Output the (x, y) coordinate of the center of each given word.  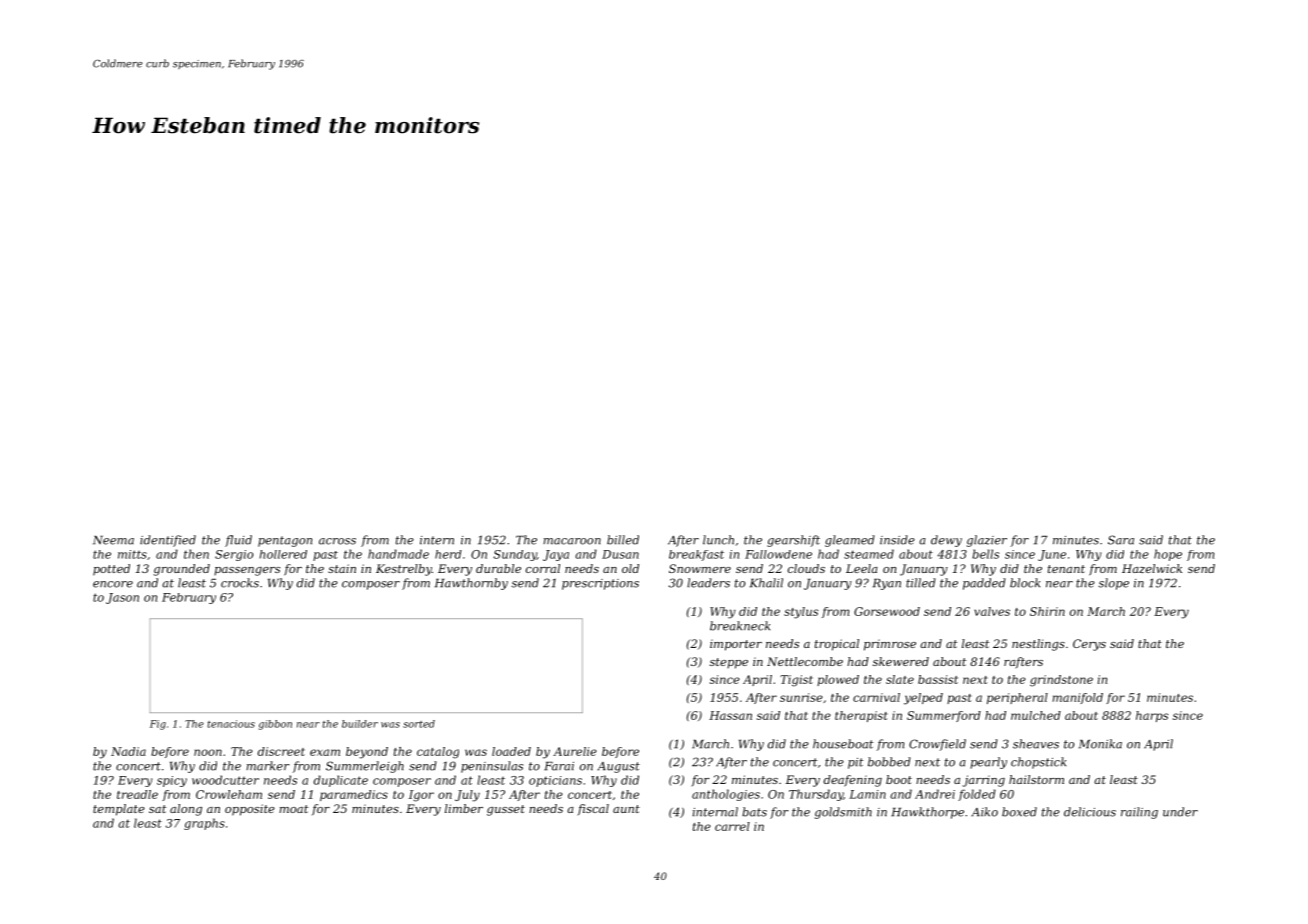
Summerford (944, 716)
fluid (238, 541)
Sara (1121, 540)
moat (293, 809)
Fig (158, 725)
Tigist (796, 681)
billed (623, 540)
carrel (732, 826)
